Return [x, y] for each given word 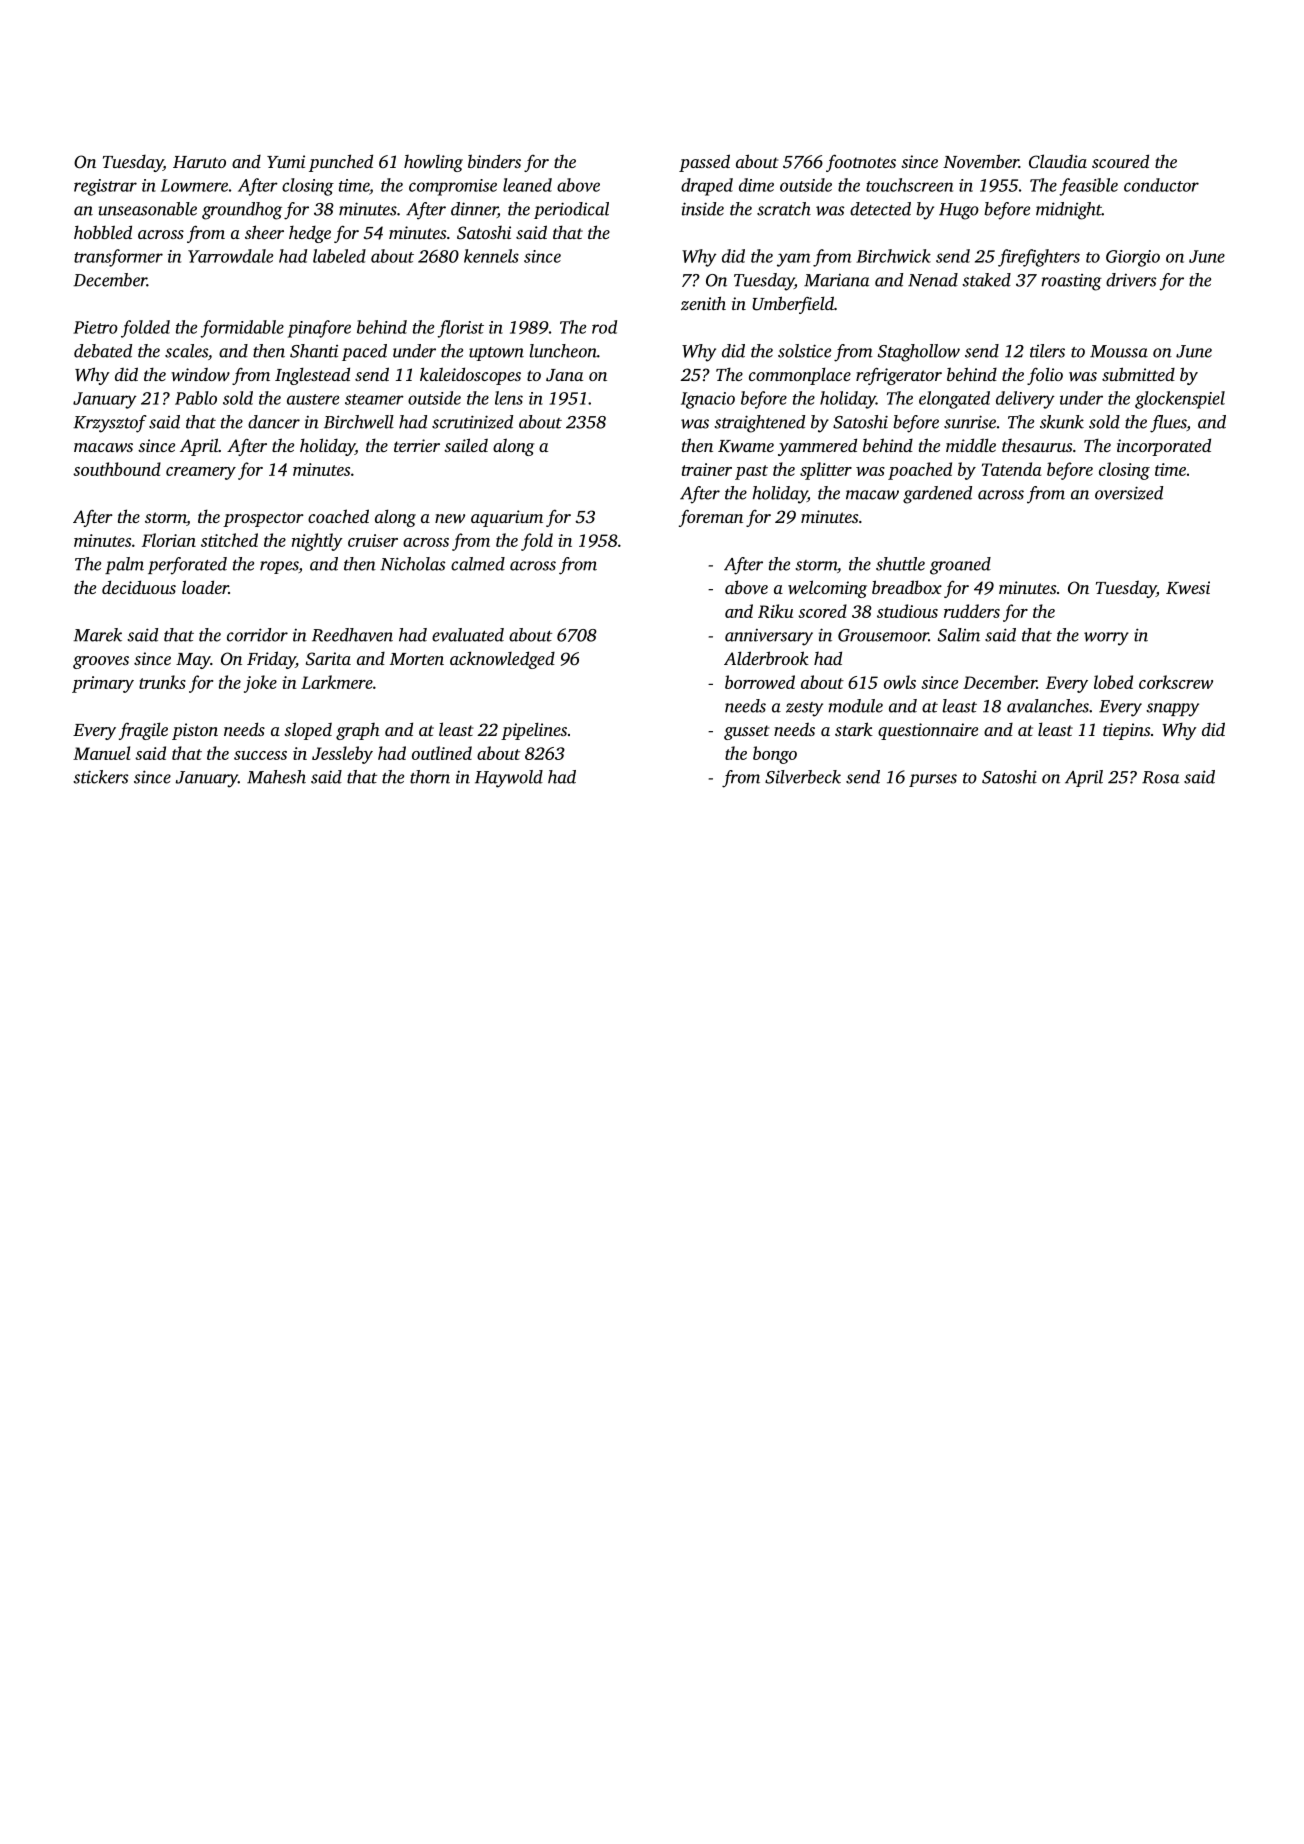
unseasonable [148, 209]
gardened [937, 495]
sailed [466, 445]
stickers [100, 777]
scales [186, 351]
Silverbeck [803, 777]
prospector [263, 519]
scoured [1120, 161]
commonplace [800, 376]
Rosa [1160, 777]
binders [494, 161]
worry [1106, 639]
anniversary [769, 637]
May [193, 661]
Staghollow [919, 353]
